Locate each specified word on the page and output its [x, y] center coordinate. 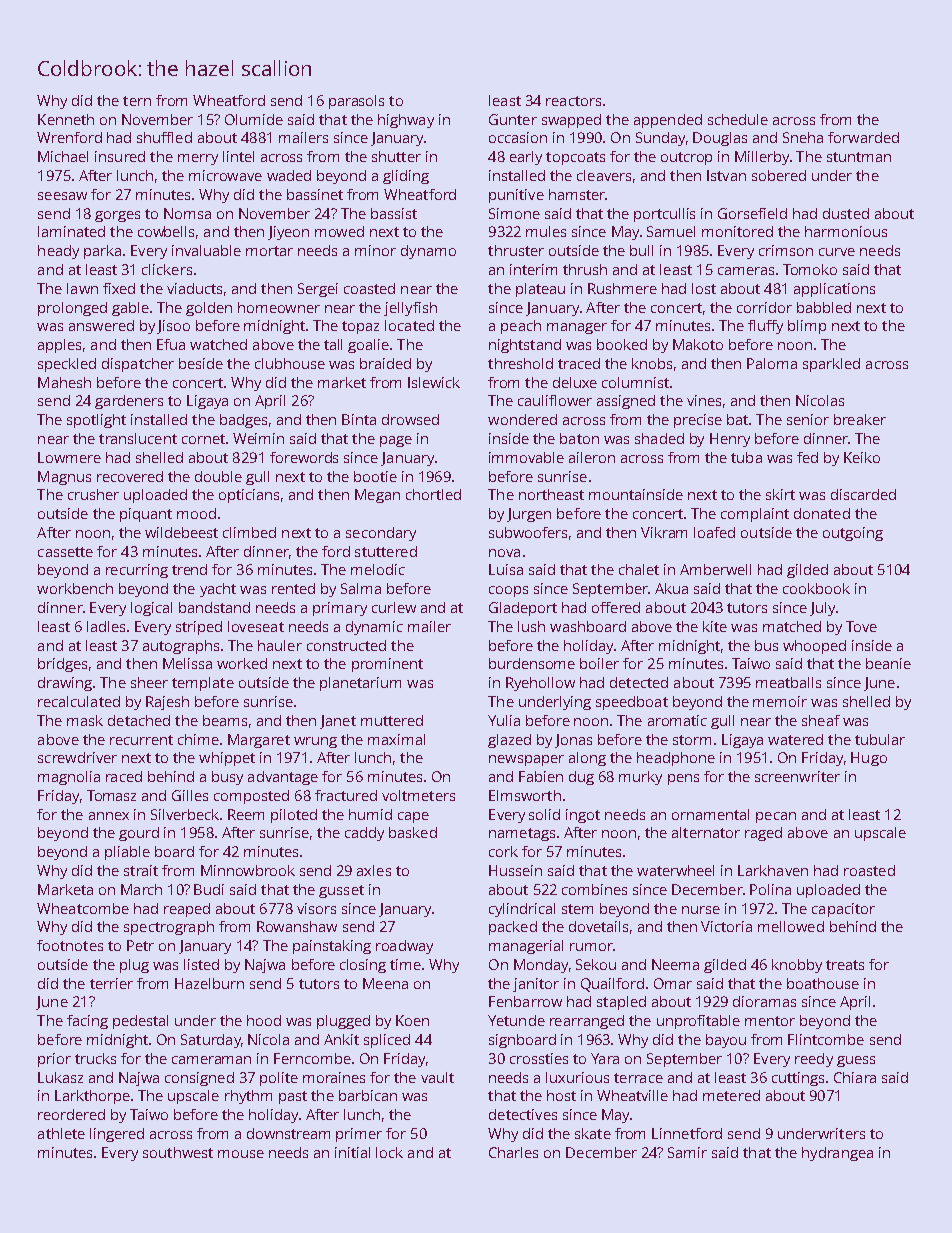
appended [668, 121]
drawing [65, 684]
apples [59, 346]
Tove [861, 626]
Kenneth [66, 119]
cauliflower [555, 400]
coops [508, 591]
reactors [573, 101]
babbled [824, 307]
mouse [241, 1154]
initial [352, 1152]
